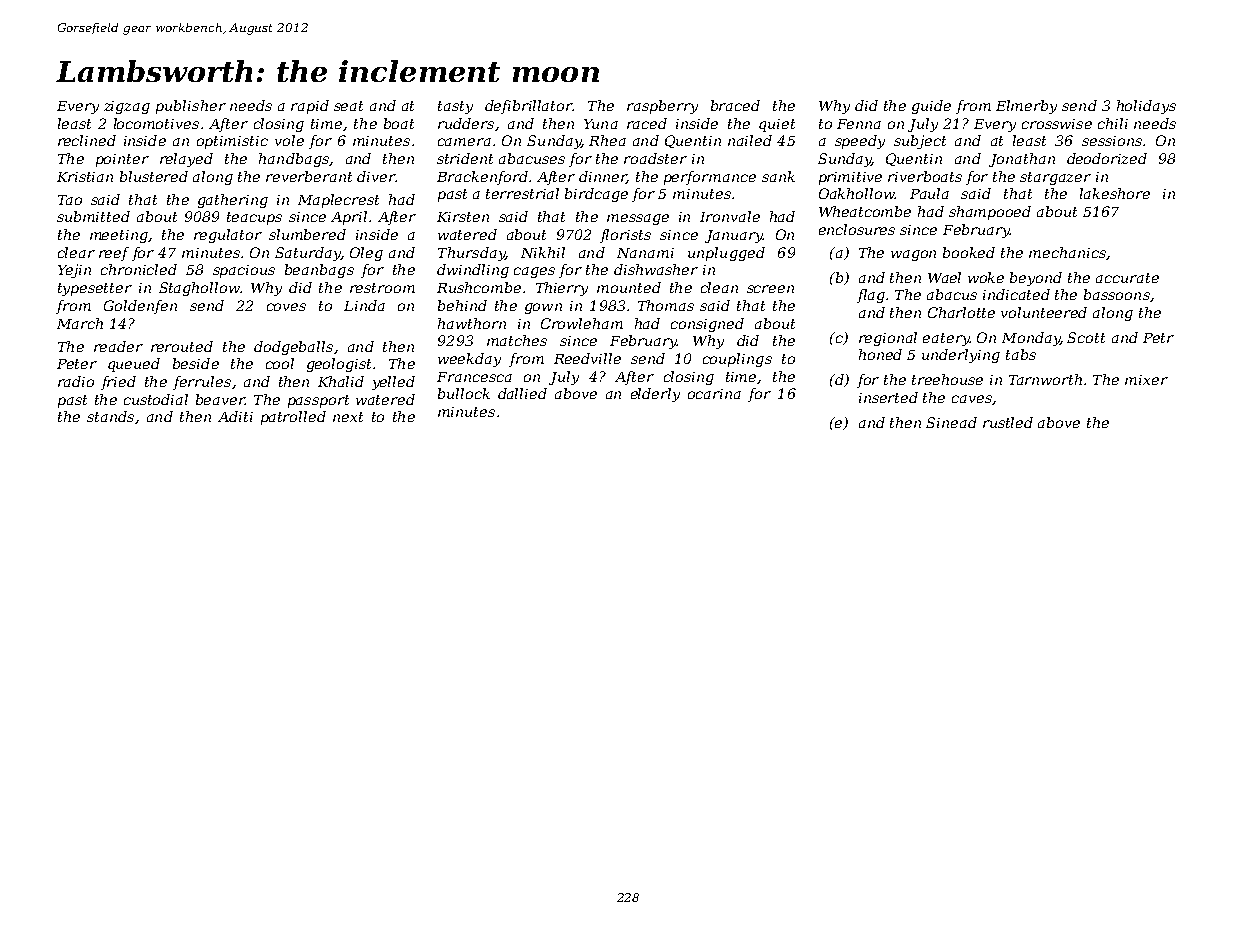 Image resolution: width=1233 pixels, height=952 pixels. What do you see at coordinates (118, 346) in the screenshot?
I see `reader` at bounding box center [118, 346].
